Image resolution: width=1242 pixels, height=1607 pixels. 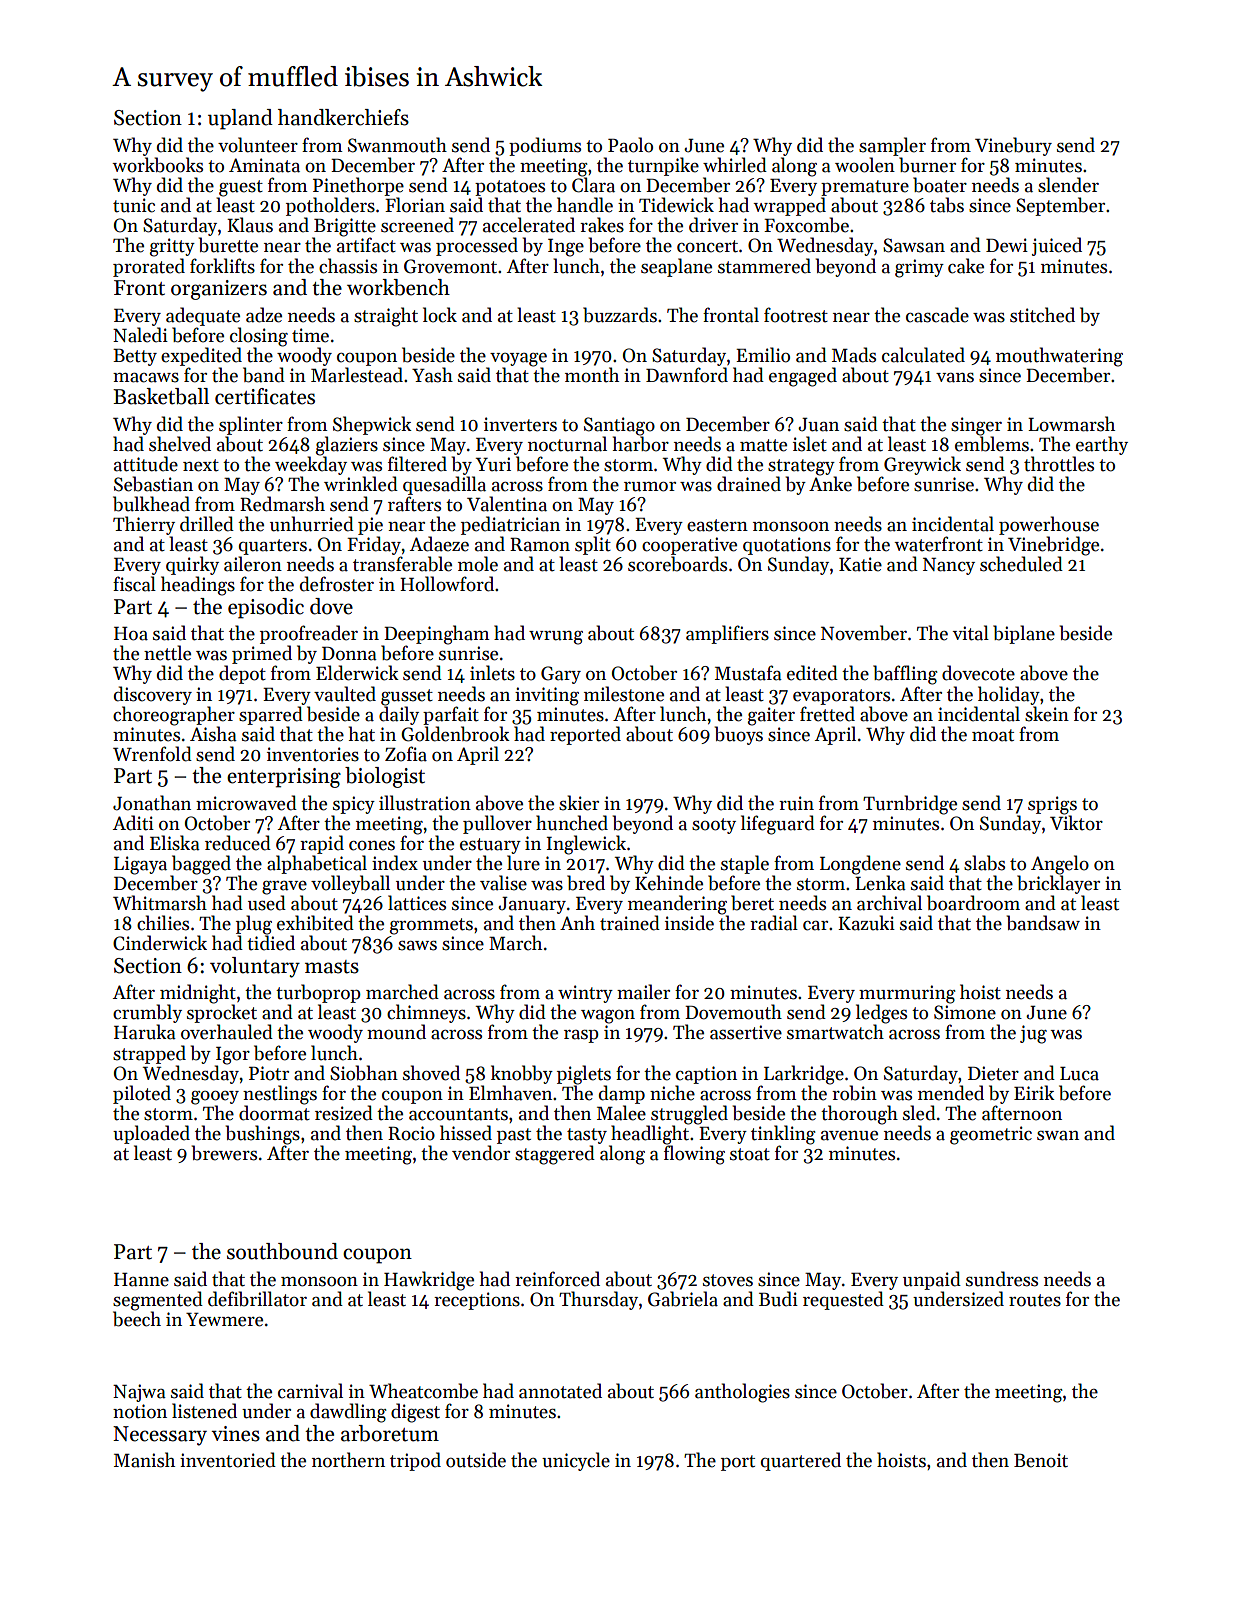 I want to click on unhurried, so click(x=312, y=524).
